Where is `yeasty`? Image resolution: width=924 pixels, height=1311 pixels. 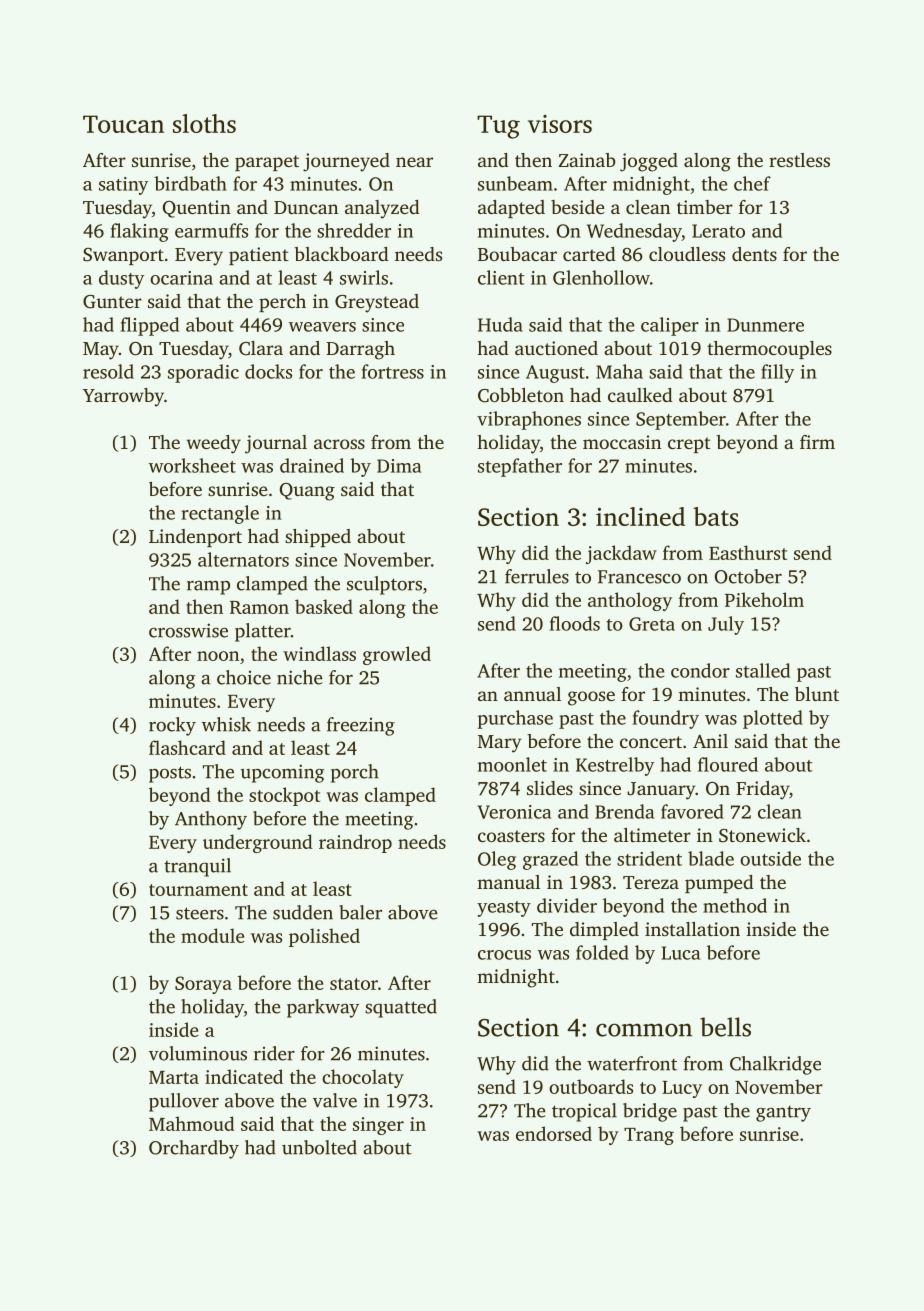 yeasty is located at coordinates (504, 909).
